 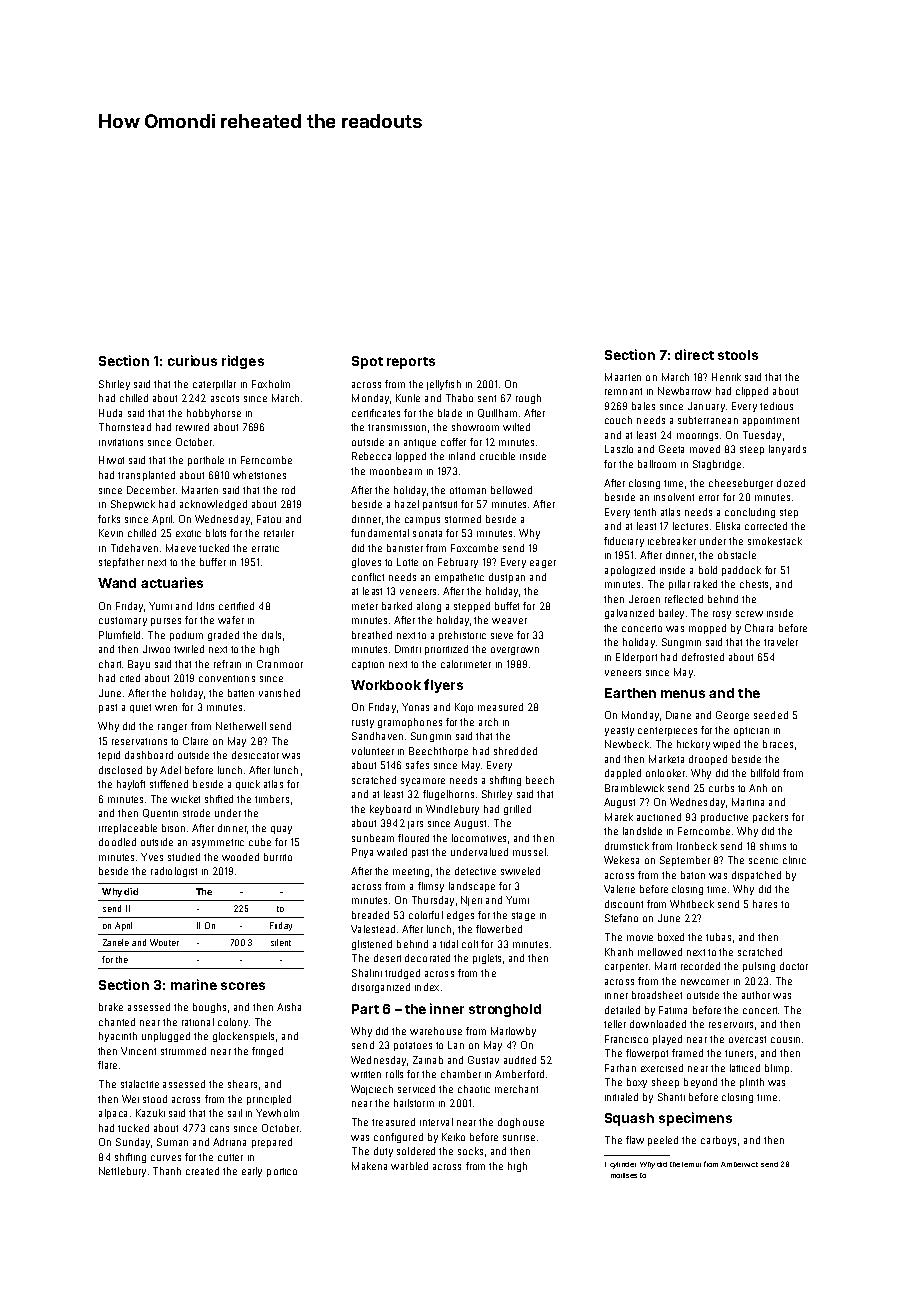 What do you see at coordinates (505, 1010) in the screenshot?
I see `stronghold` at bounding box center [505, 1010].
